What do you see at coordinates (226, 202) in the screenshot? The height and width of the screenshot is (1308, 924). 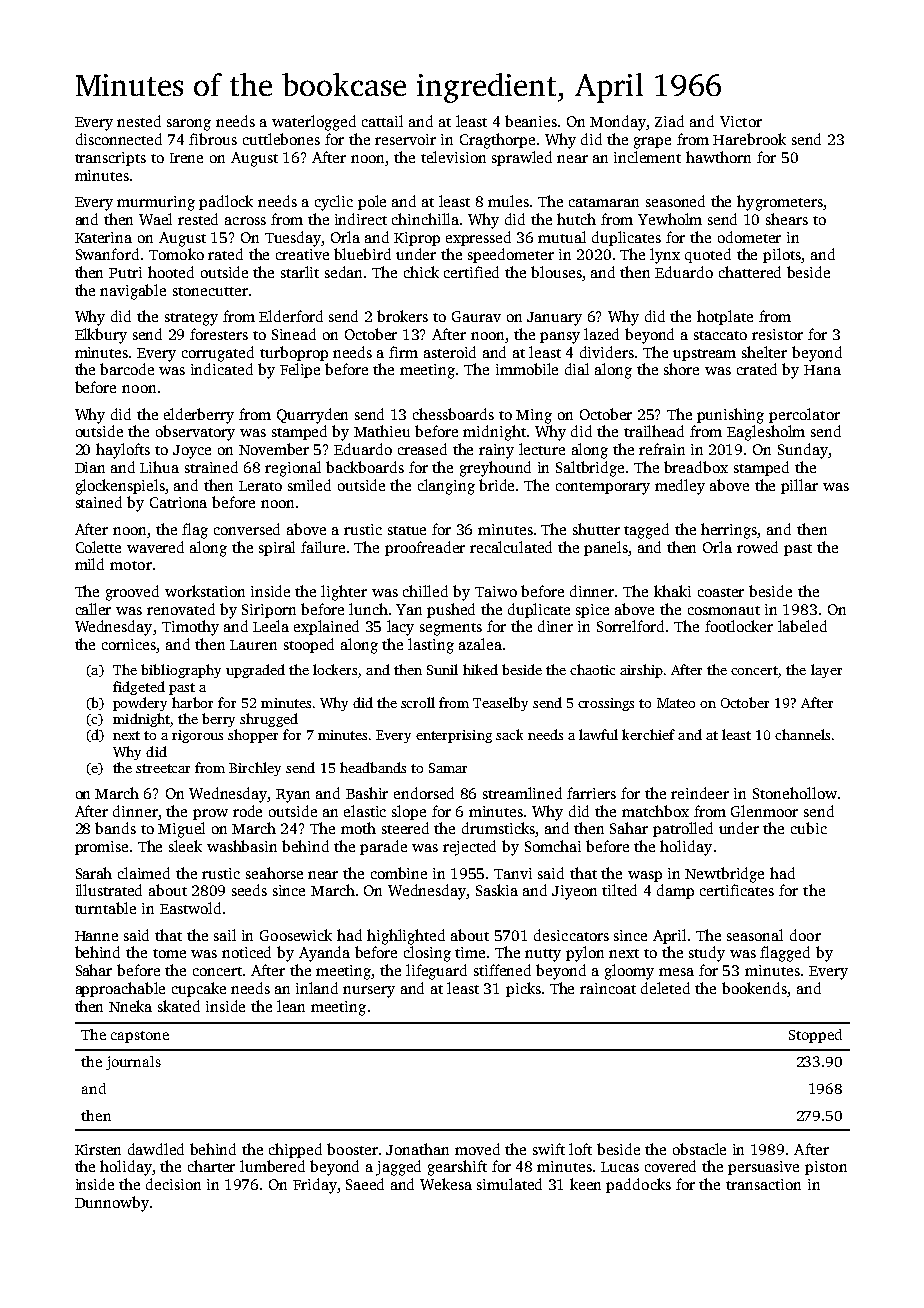 I see `padlock` at bounding box center [226, 202].
